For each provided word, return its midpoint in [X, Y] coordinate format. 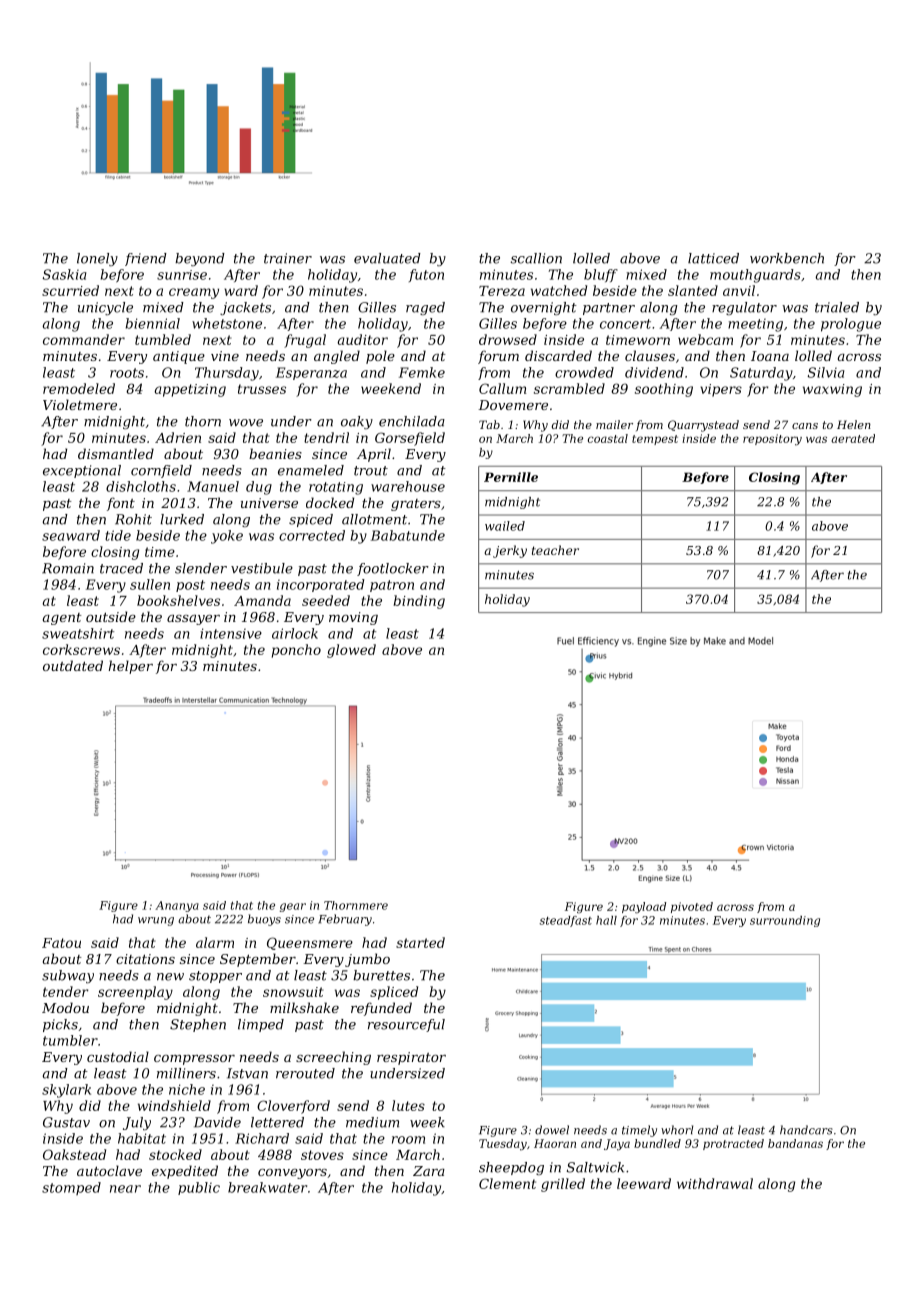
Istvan [247, 1073]
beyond [200, 259]
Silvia [825, 372]
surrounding [785, 921]
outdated [73, 665]
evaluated [387, 258]
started [420, 942]
